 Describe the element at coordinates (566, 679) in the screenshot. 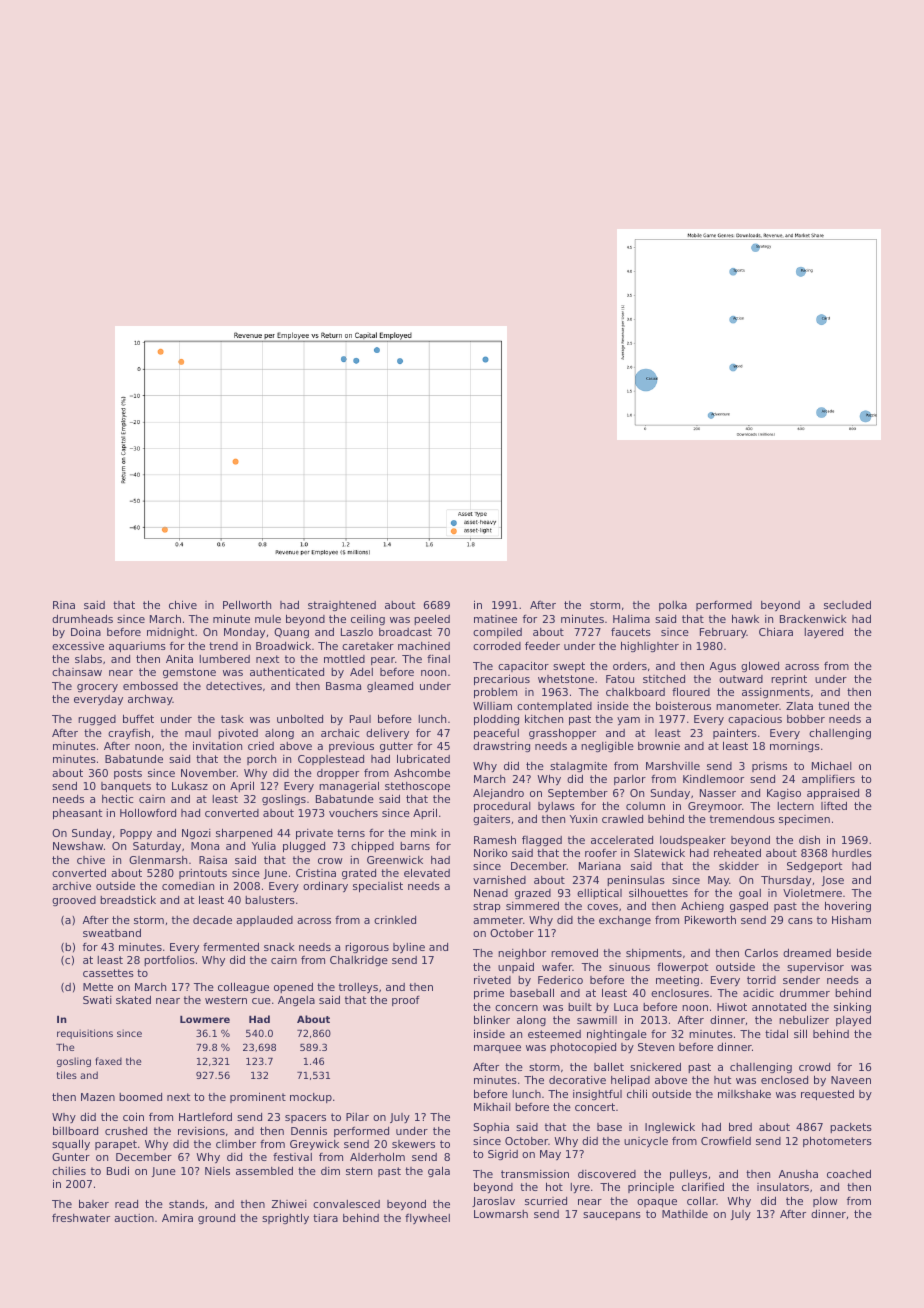

I see `whetstone` at that location.
